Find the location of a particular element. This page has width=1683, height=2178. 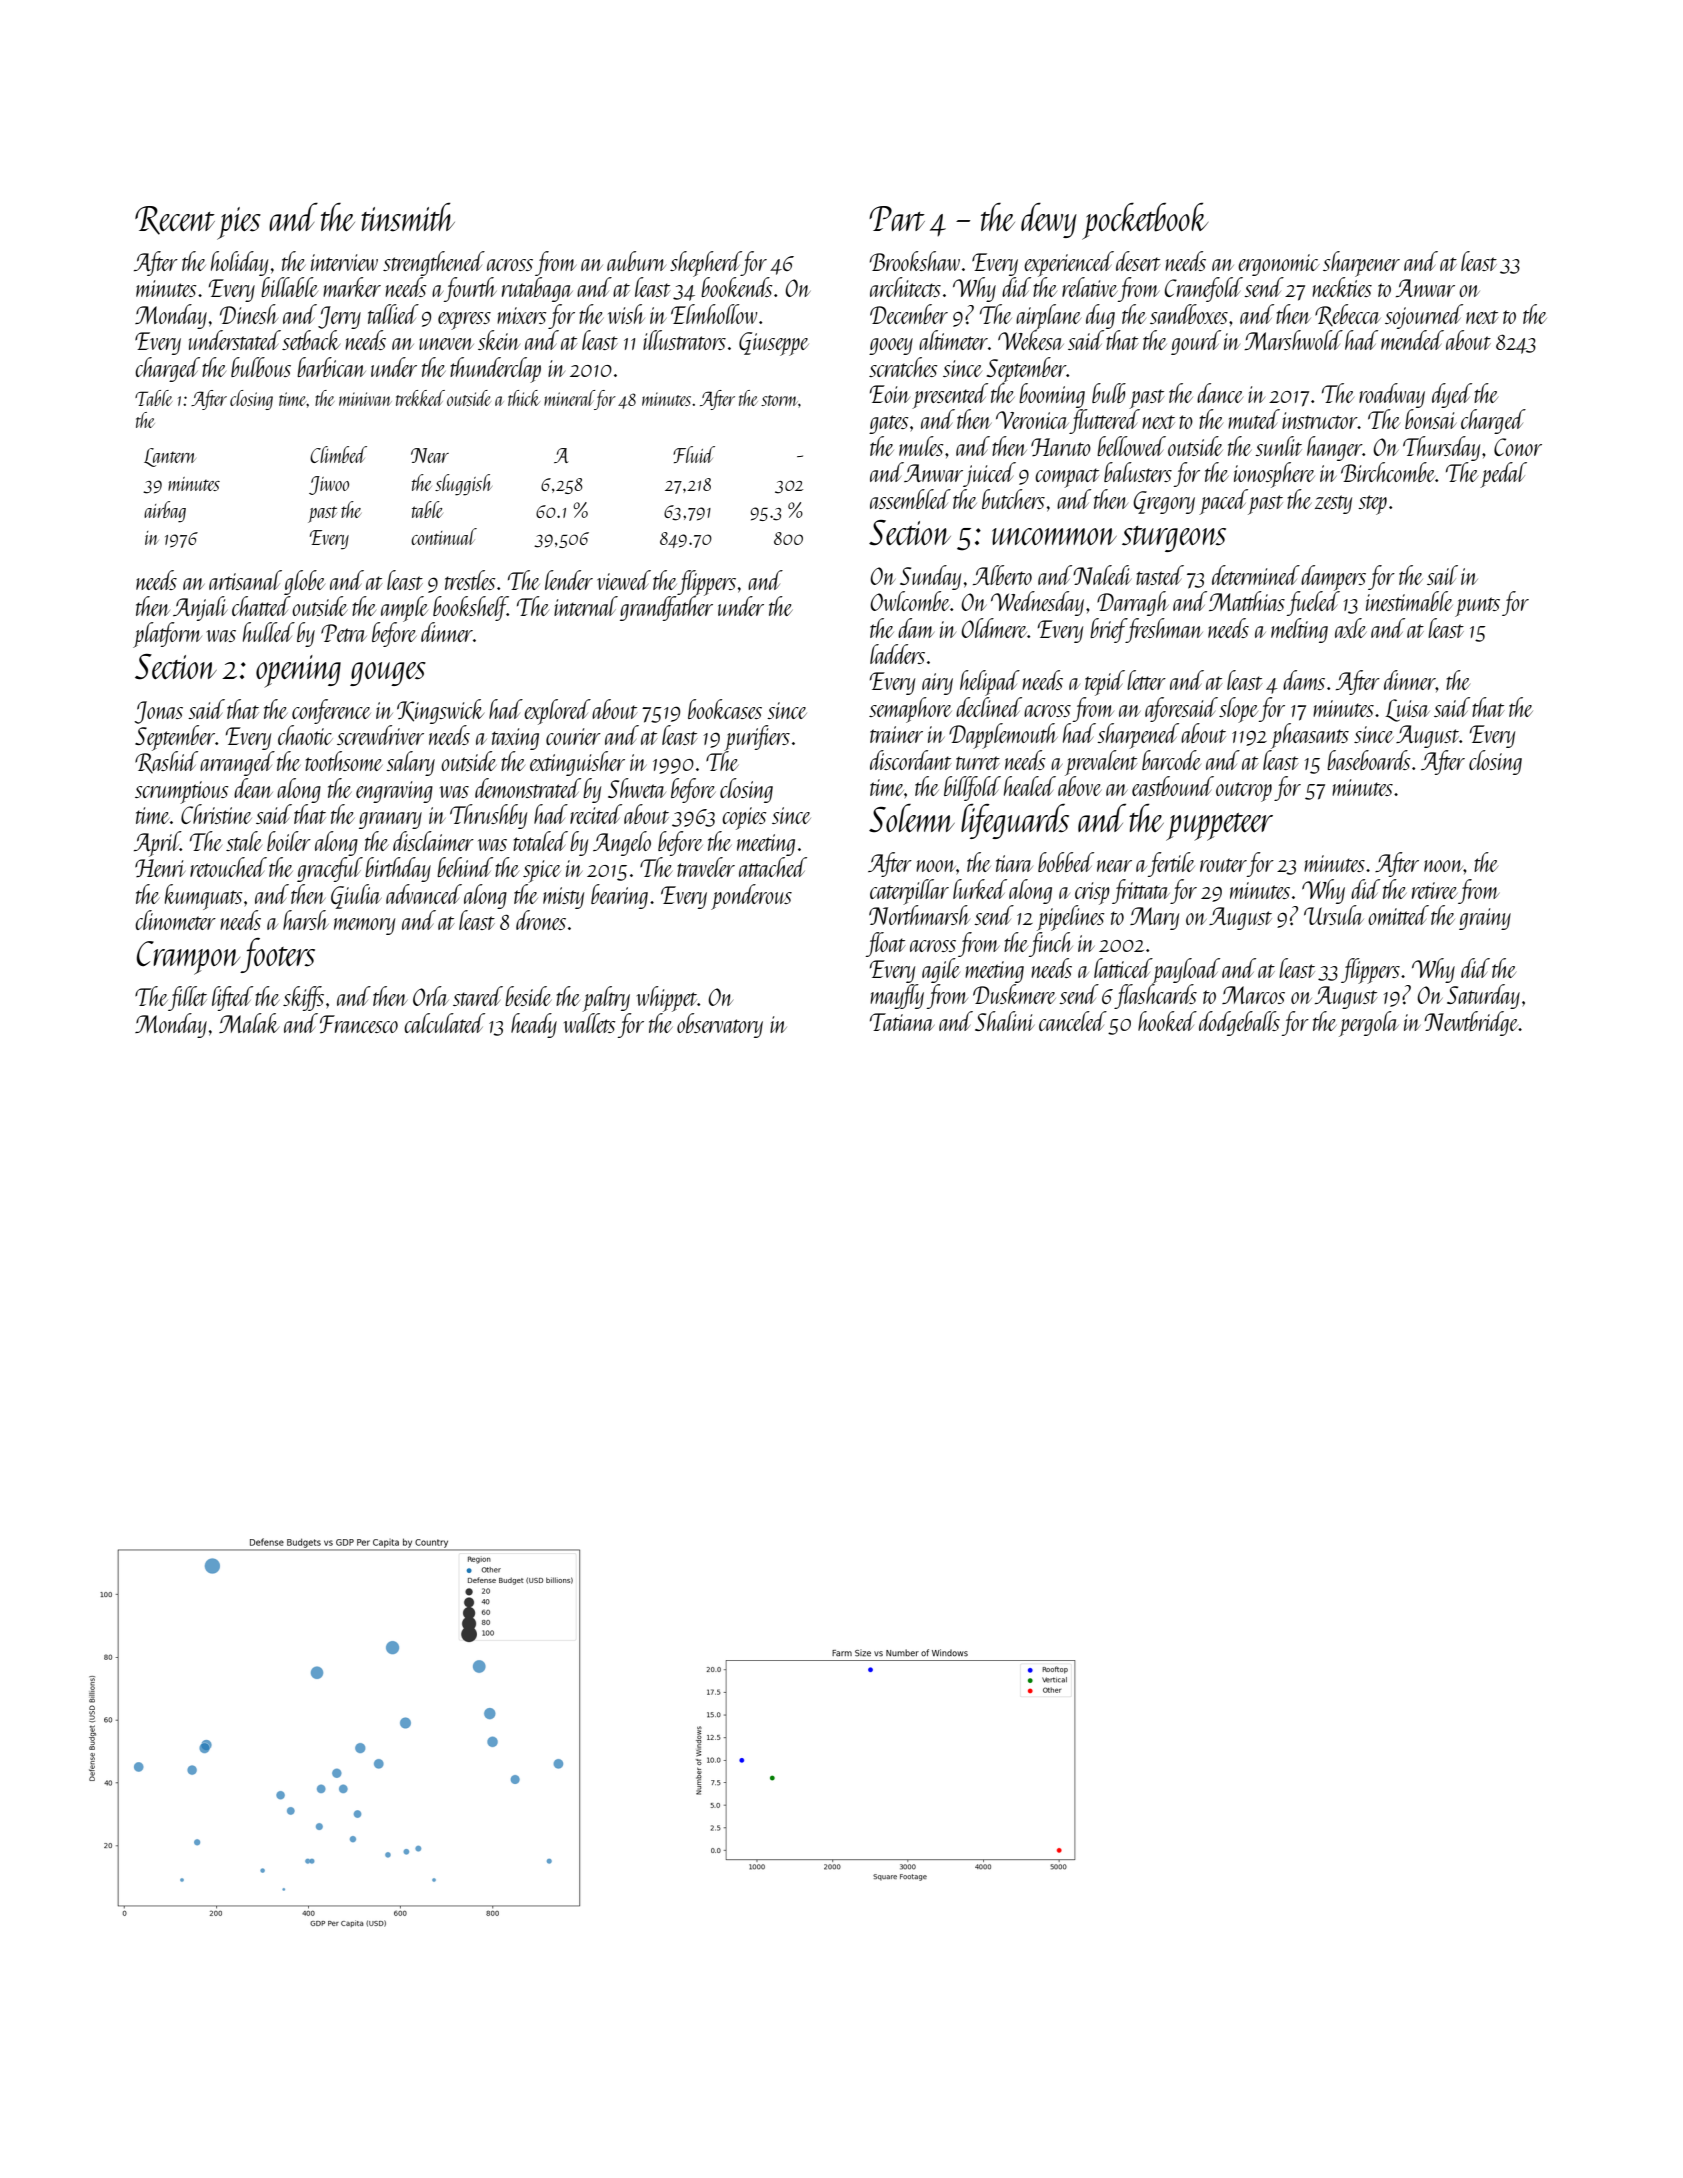

attached is located at coordinates (773, 867).
